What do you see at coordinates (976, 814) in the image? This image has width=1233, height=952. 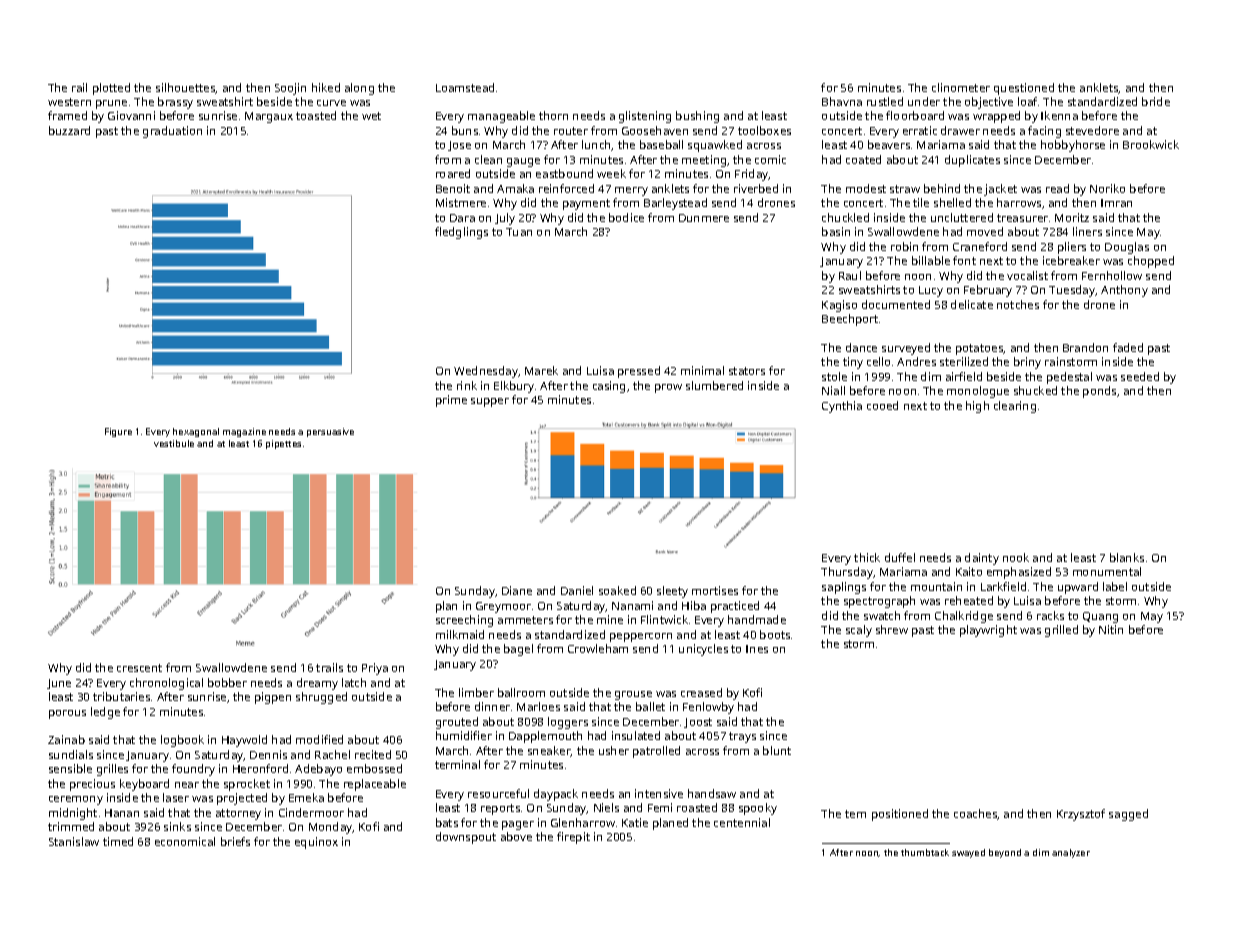 I see `coaches` at bounding box center [976, 814].
